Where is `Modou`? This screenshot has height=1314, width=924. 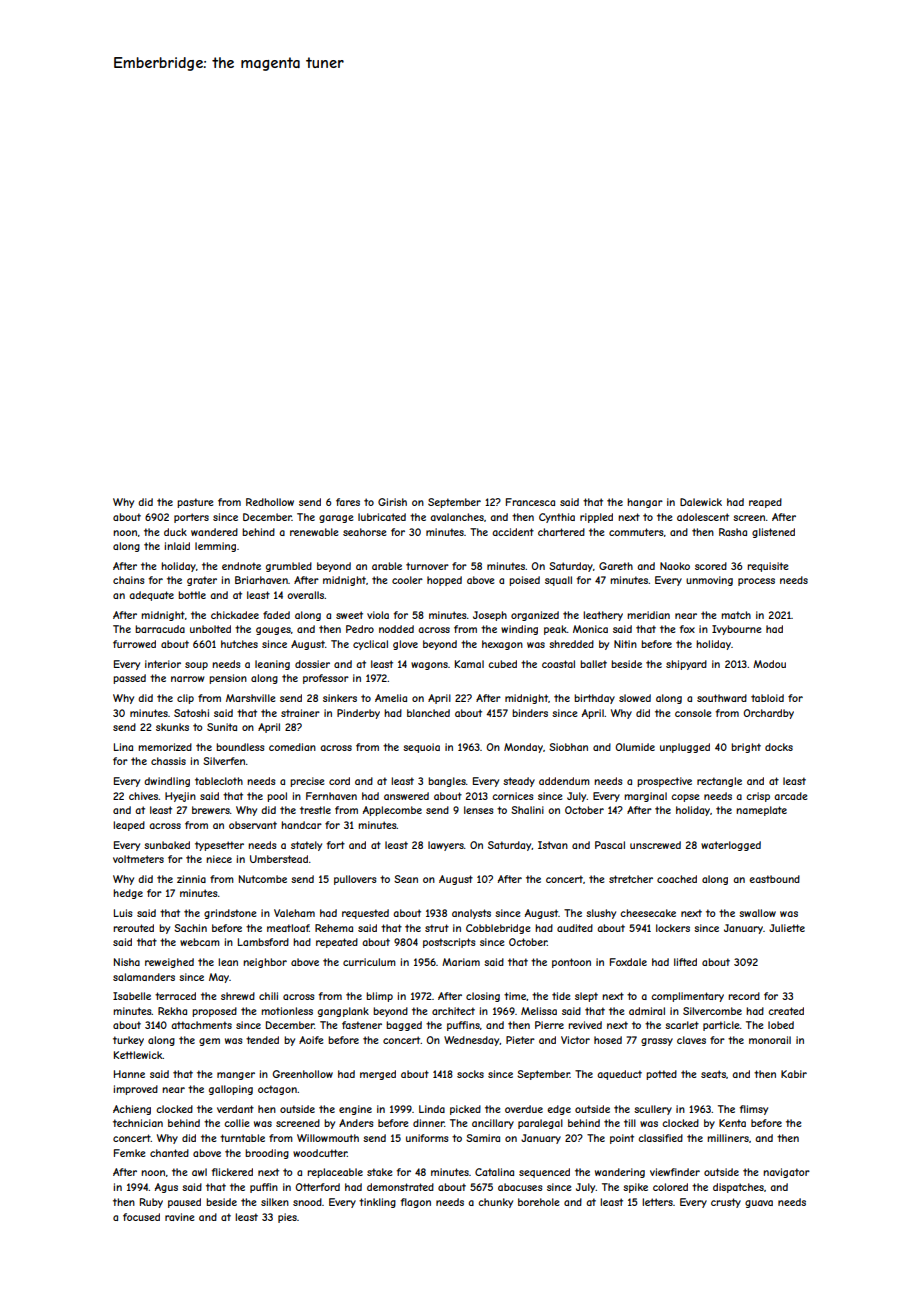
Modou is located at coordinates (769, 664).
